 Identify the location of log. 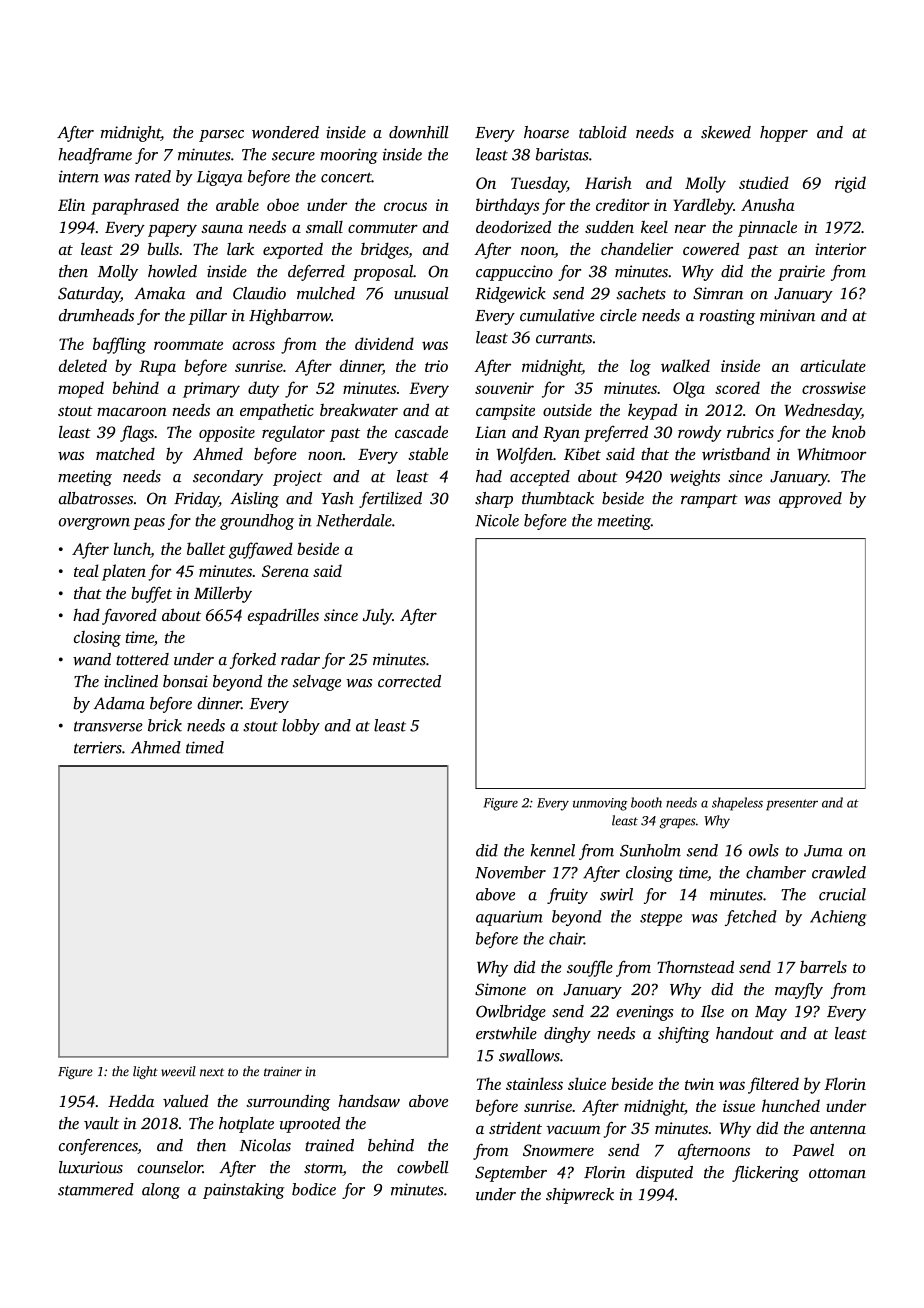
(640, 367).
